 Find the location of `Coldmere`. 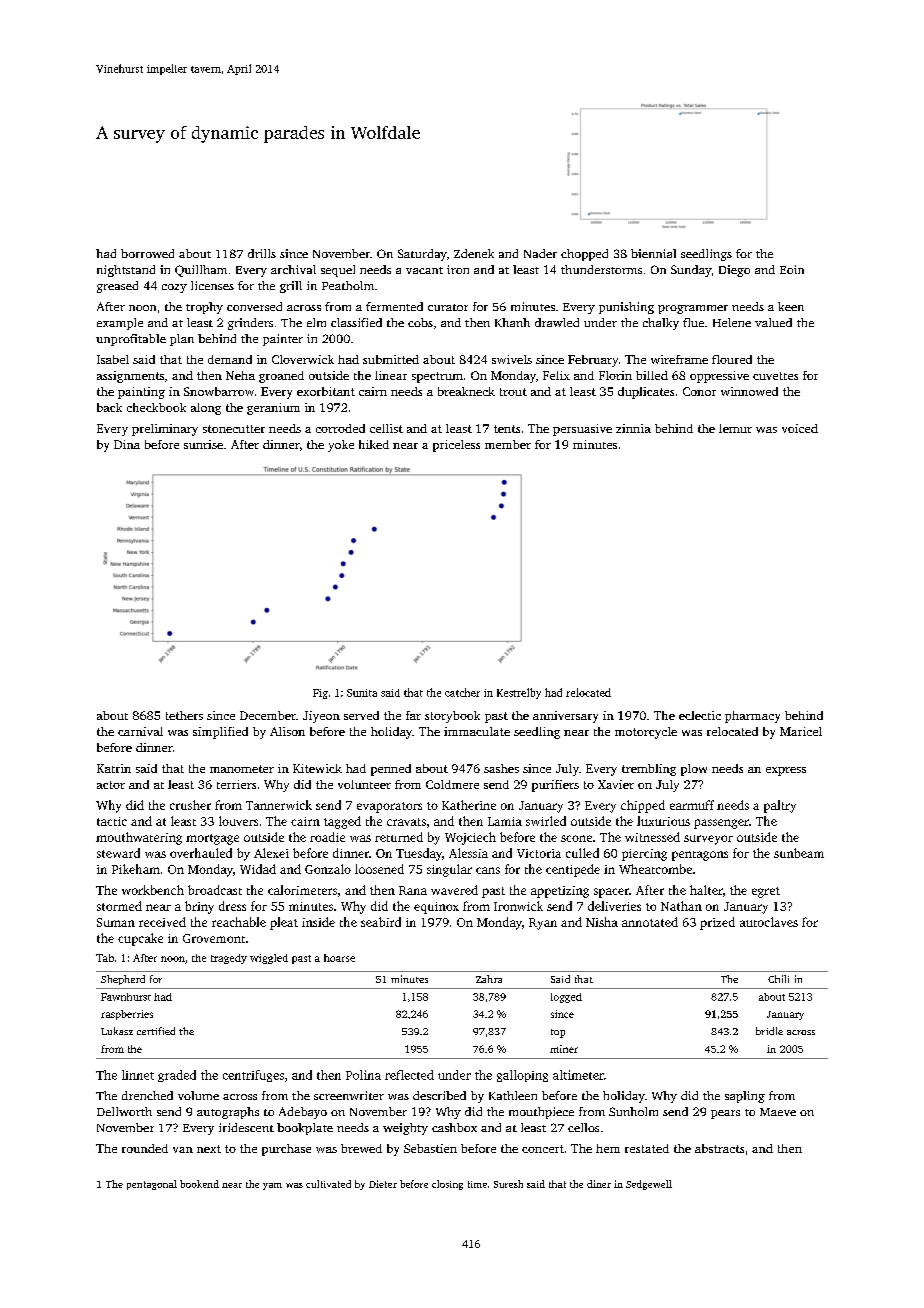

Coldmere is located at coordinates (452, 784).
